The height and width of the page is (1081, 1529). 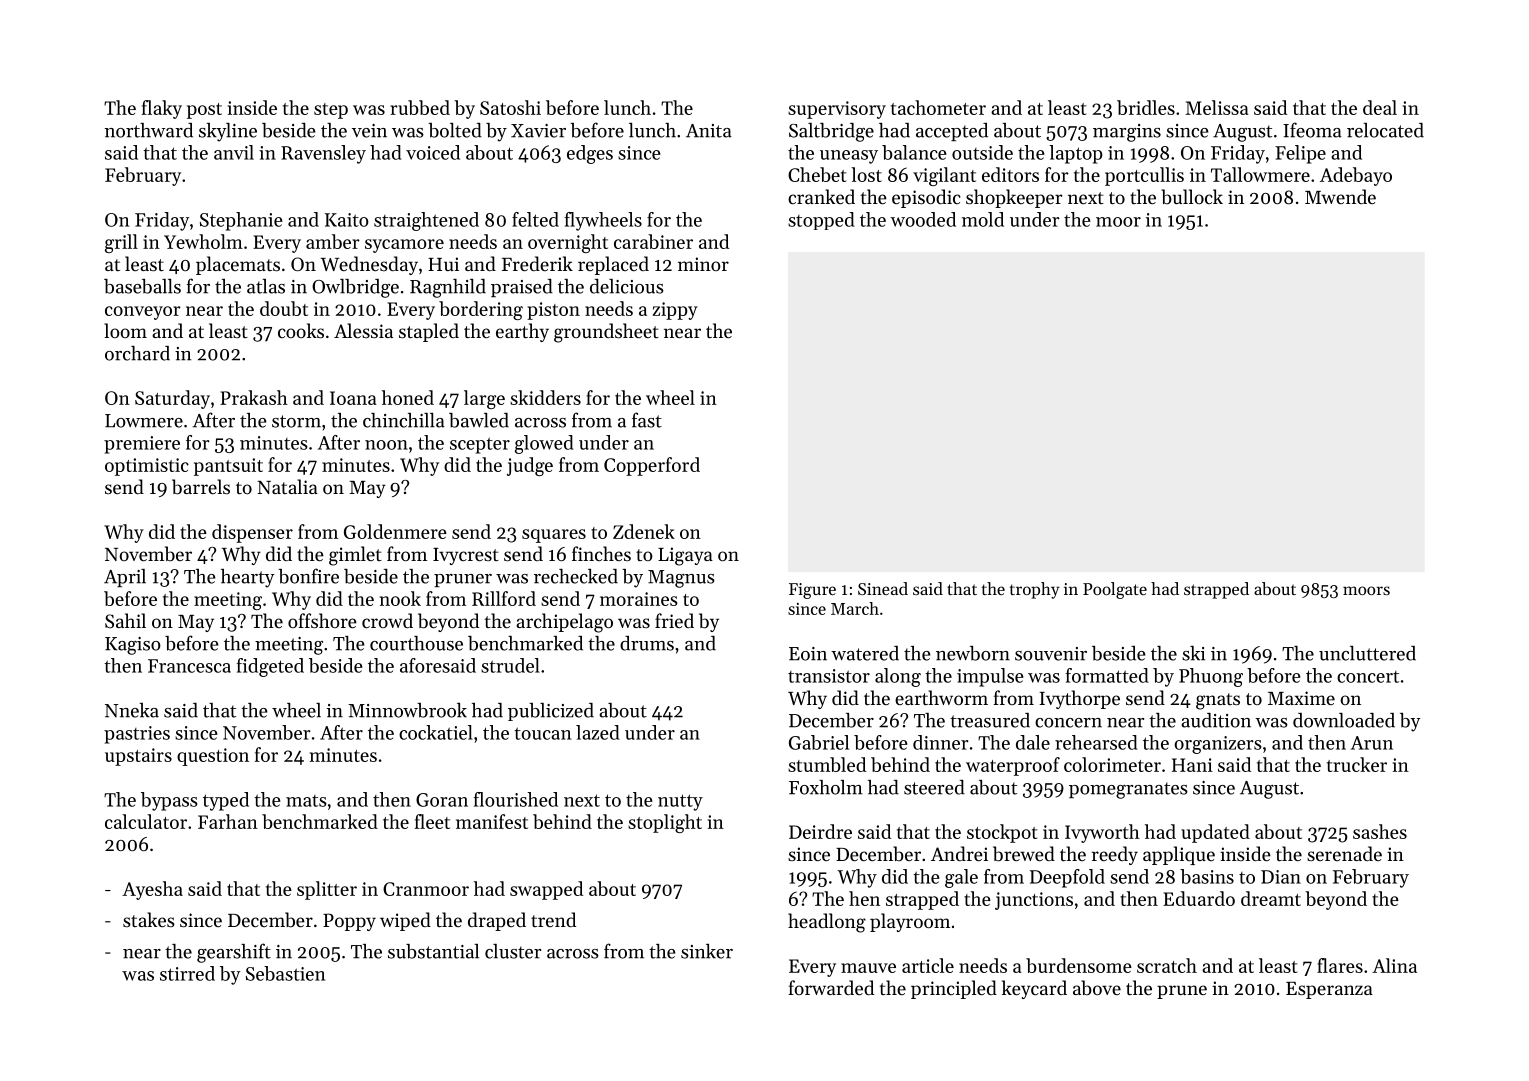 What do you see at coordinates (827, 764) in the page?
I see `stumbled` at bounding box center [827, 764].
